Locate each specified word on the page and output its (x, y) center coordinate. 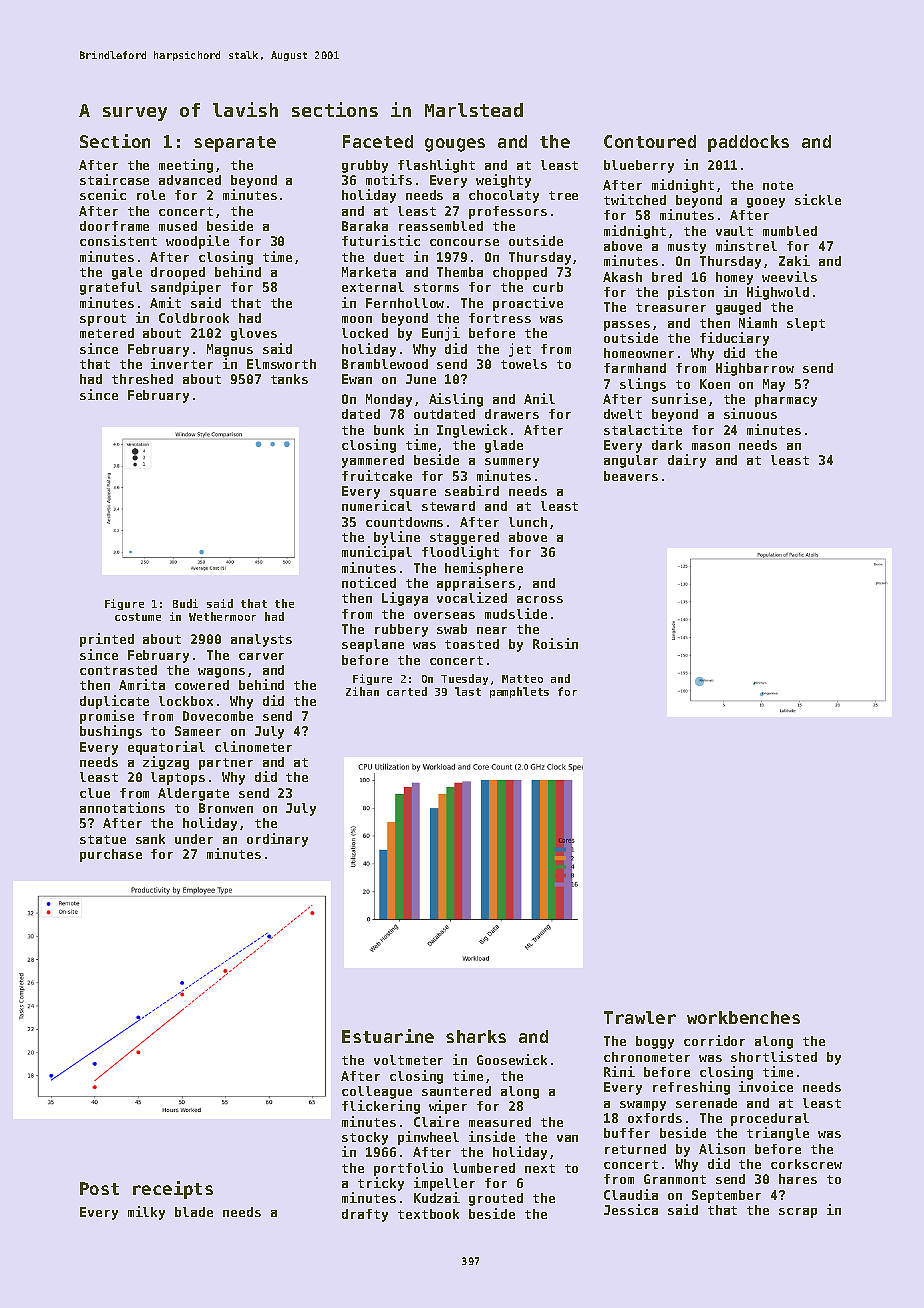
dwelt (623, 414)
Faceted (378, 141)
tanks (289, 379)
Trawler (640, 1017)
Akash (622, 277)
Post (99, 1188)
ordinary (277, 840)
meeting (186, 166)
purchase (111, 855)
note (778, 185)
